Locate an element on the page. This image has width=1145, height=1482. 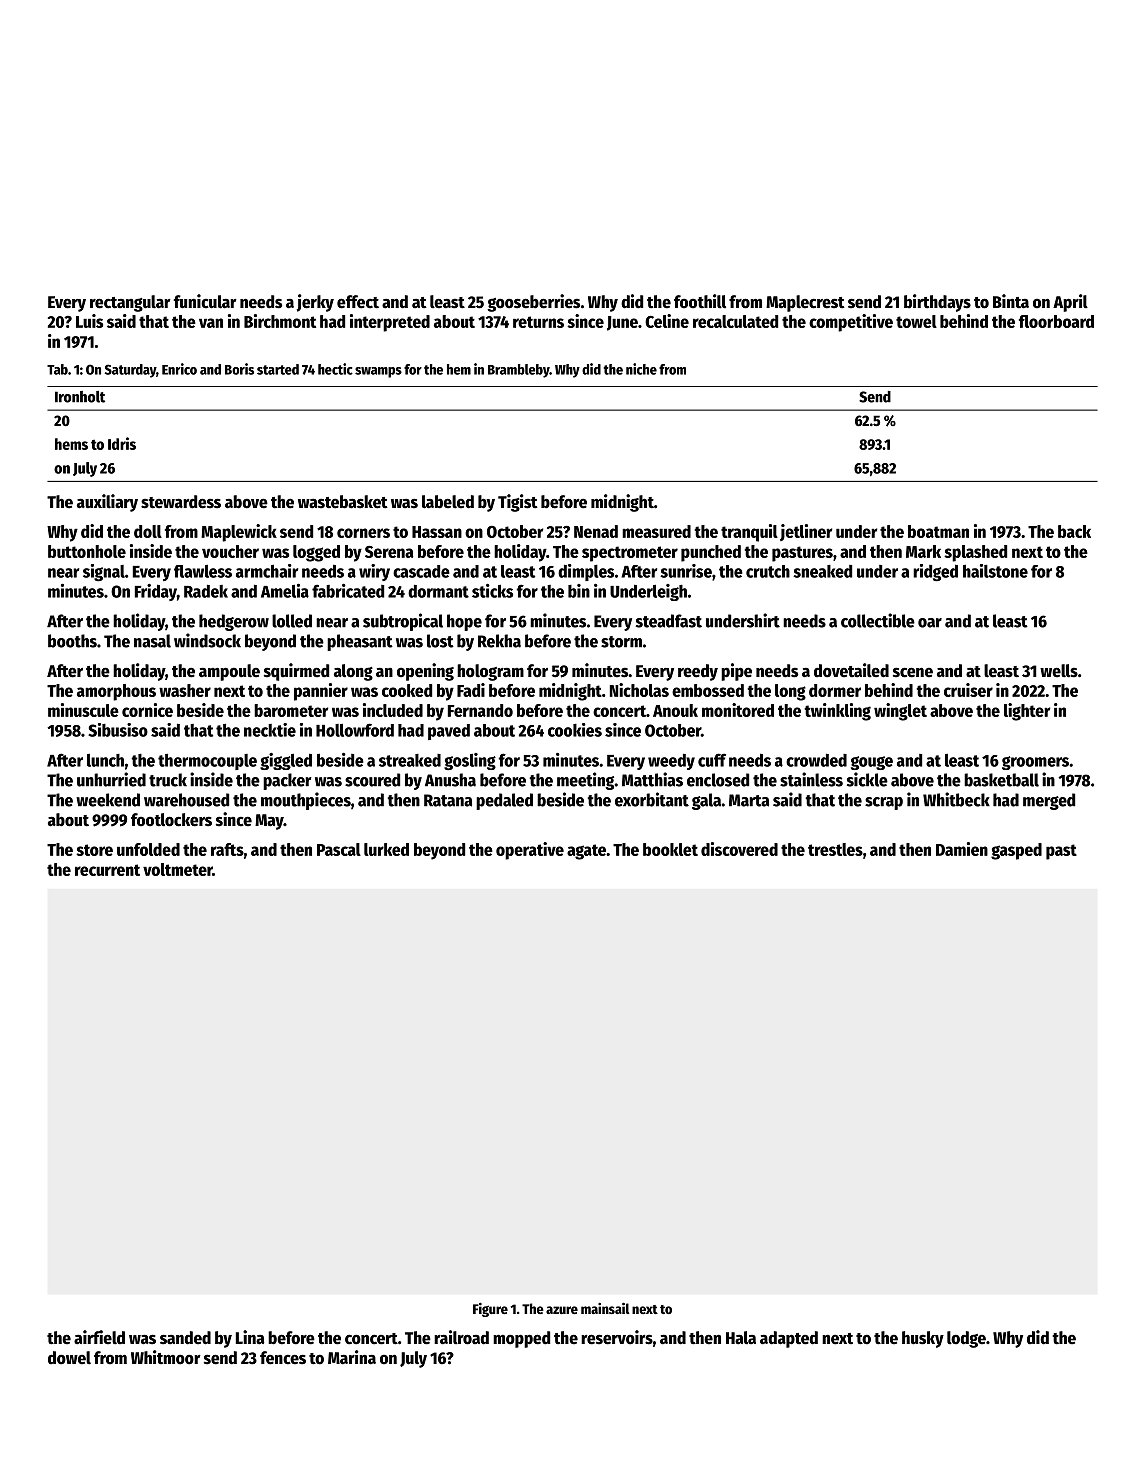
recurrent is located at coordinates (107, 870).
